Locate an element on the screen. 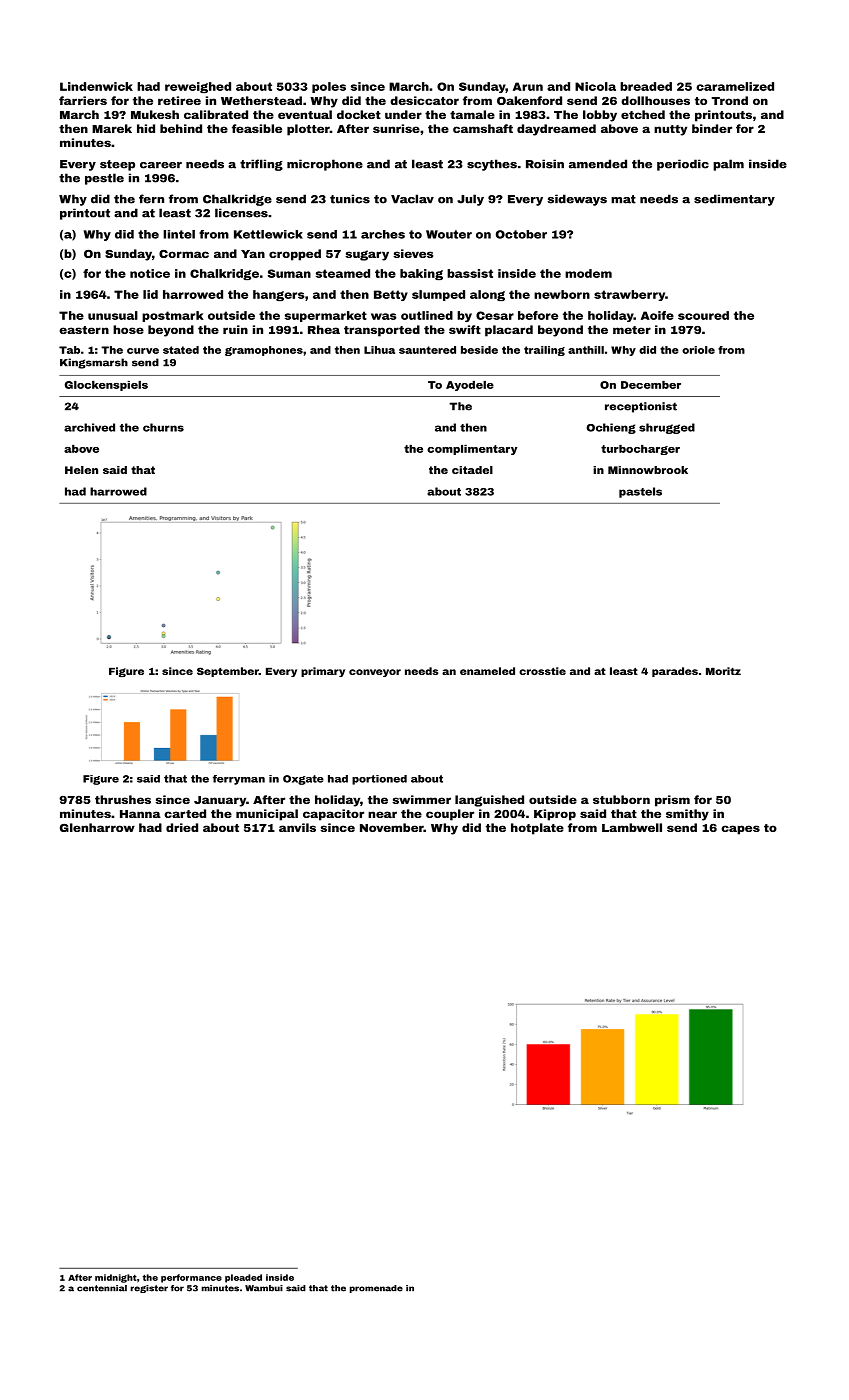  meter is located at coordinates (632, 330).
